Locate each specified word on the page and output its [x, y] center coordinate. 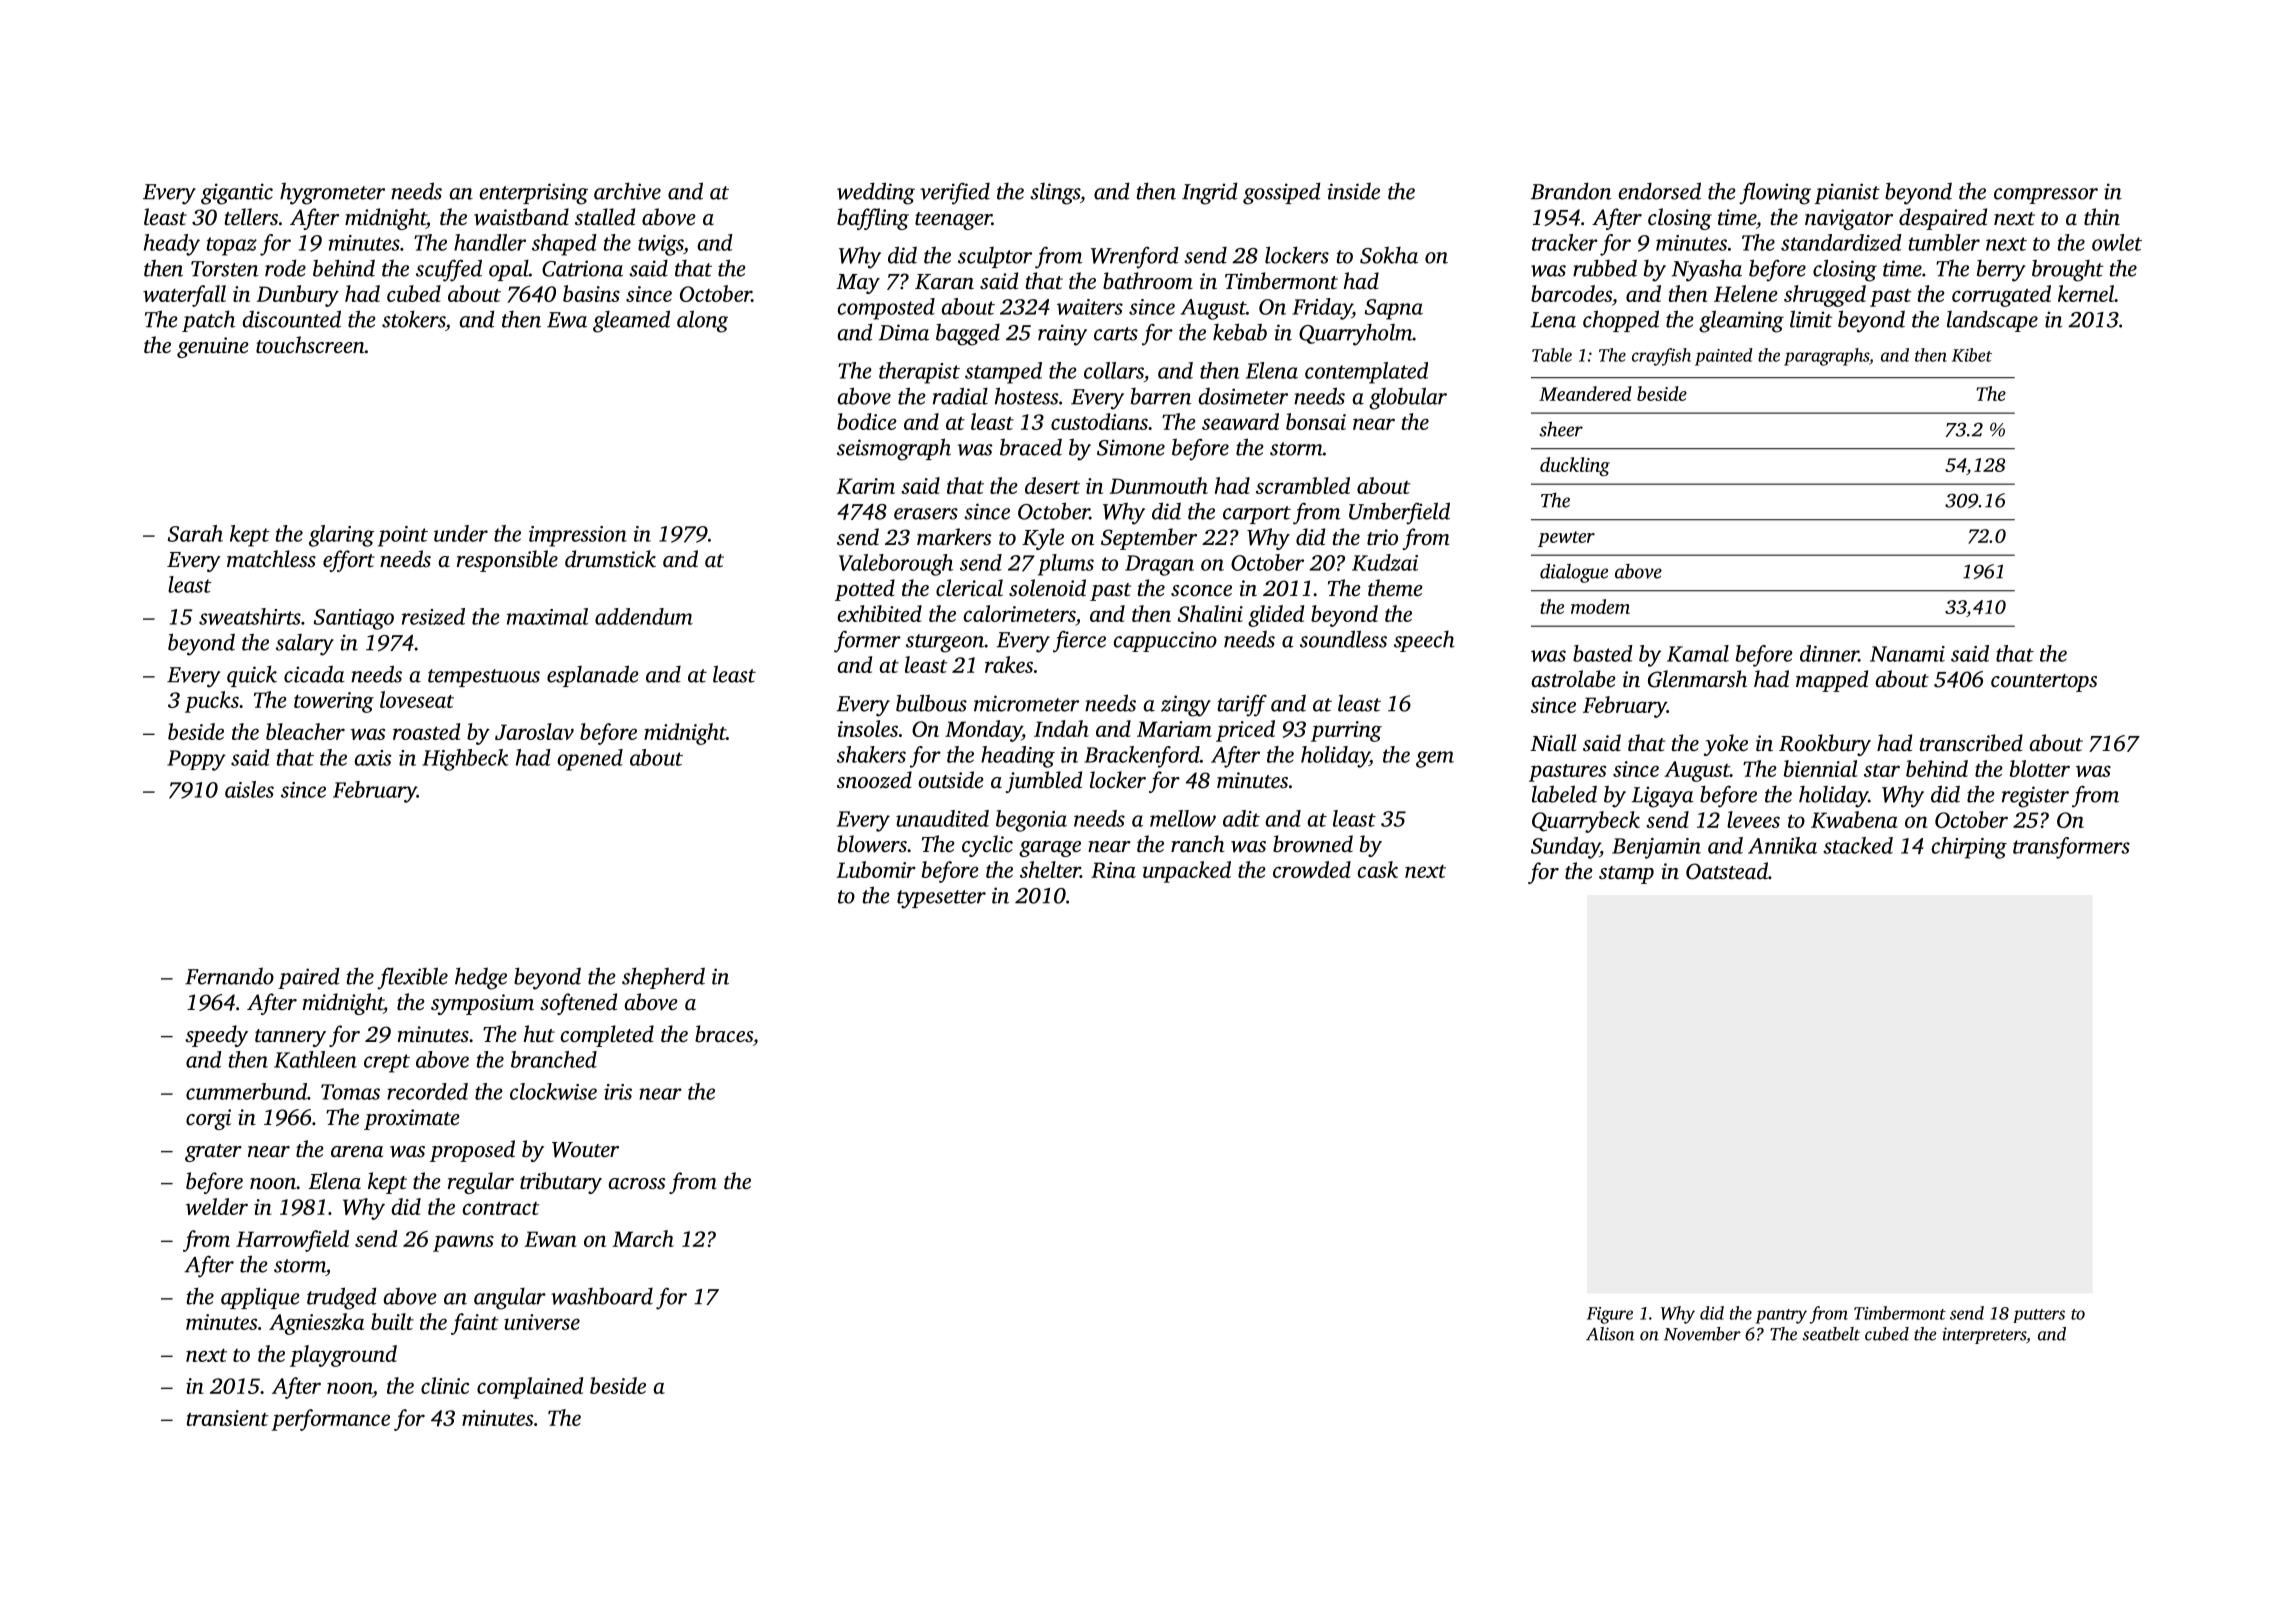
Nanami [1907, 654]
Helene [1745, 293]
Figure [1610, 1315]
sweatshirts [250, 616]
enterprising [533, 194]
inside [1354, 191]
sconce [1201, 591]
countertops [2044, 683]
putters [2039, 1316]
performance [330, 1420]
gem [1435, 759]
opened [590, 760]
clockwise [553, 1091]
